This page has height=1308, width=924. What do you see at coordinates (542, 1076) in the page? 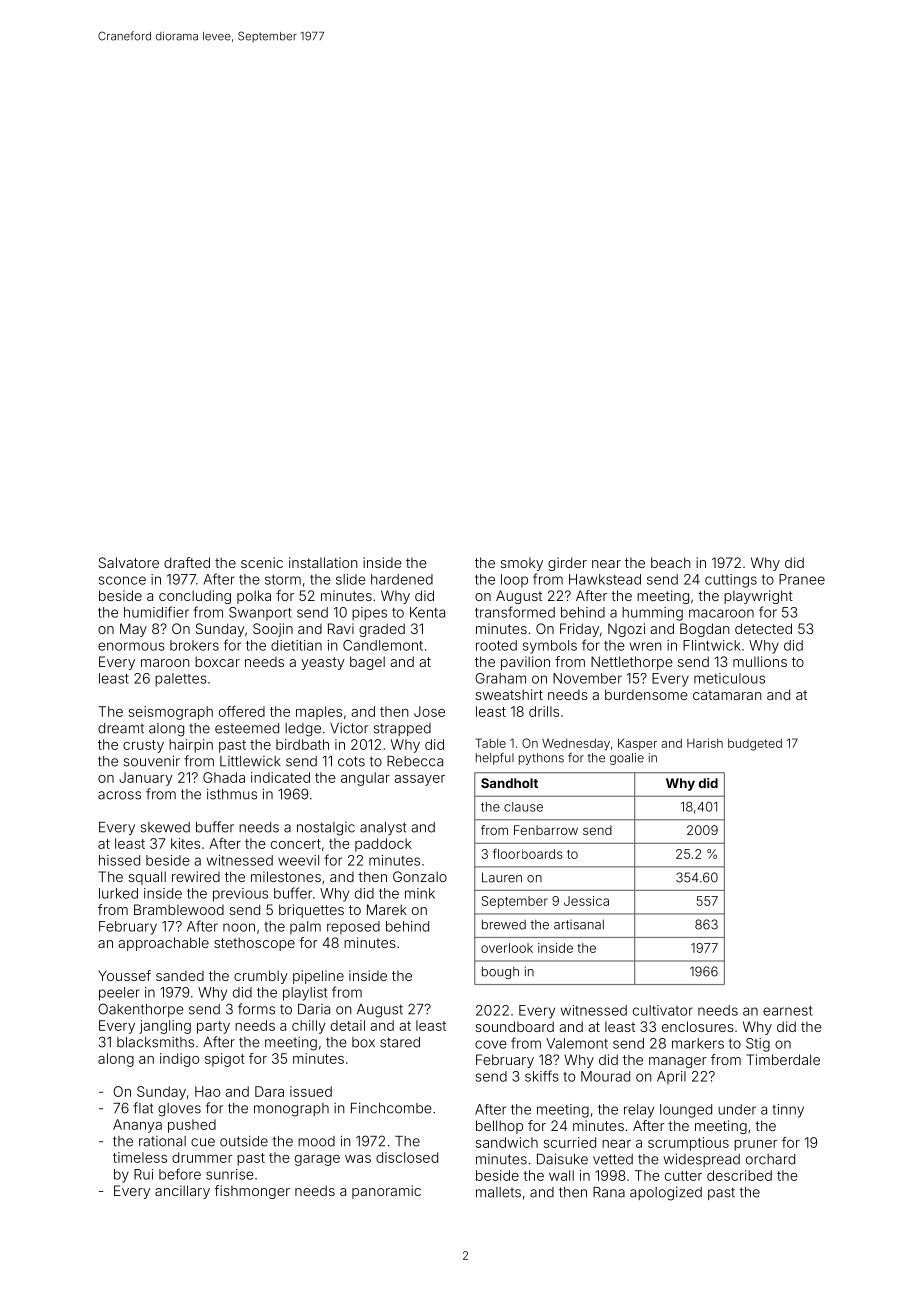
I see `skiffs` at bounding box center [542, 1076].
